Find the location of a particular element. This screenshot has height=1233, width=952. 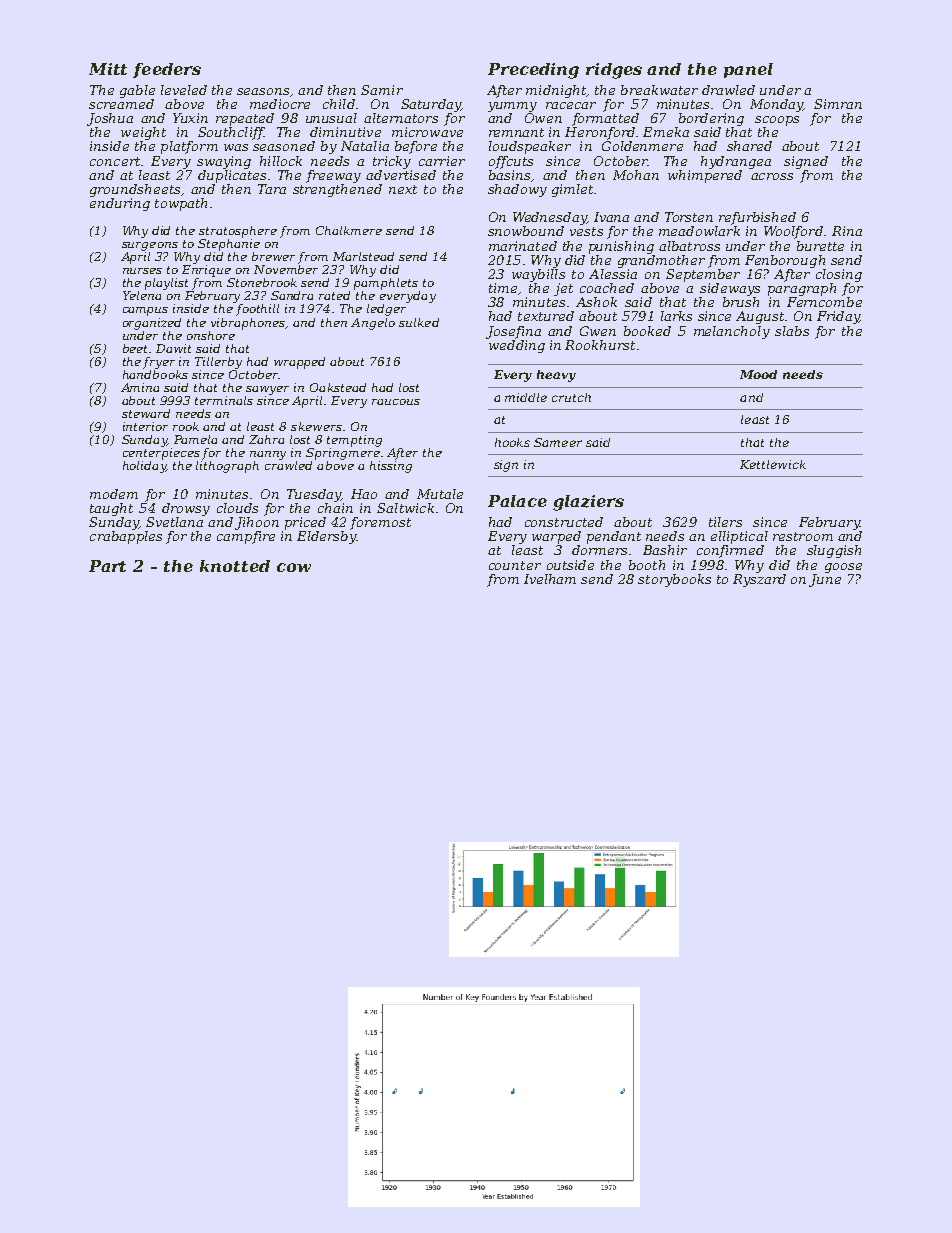

outside is located at coordinates (570, 565).
